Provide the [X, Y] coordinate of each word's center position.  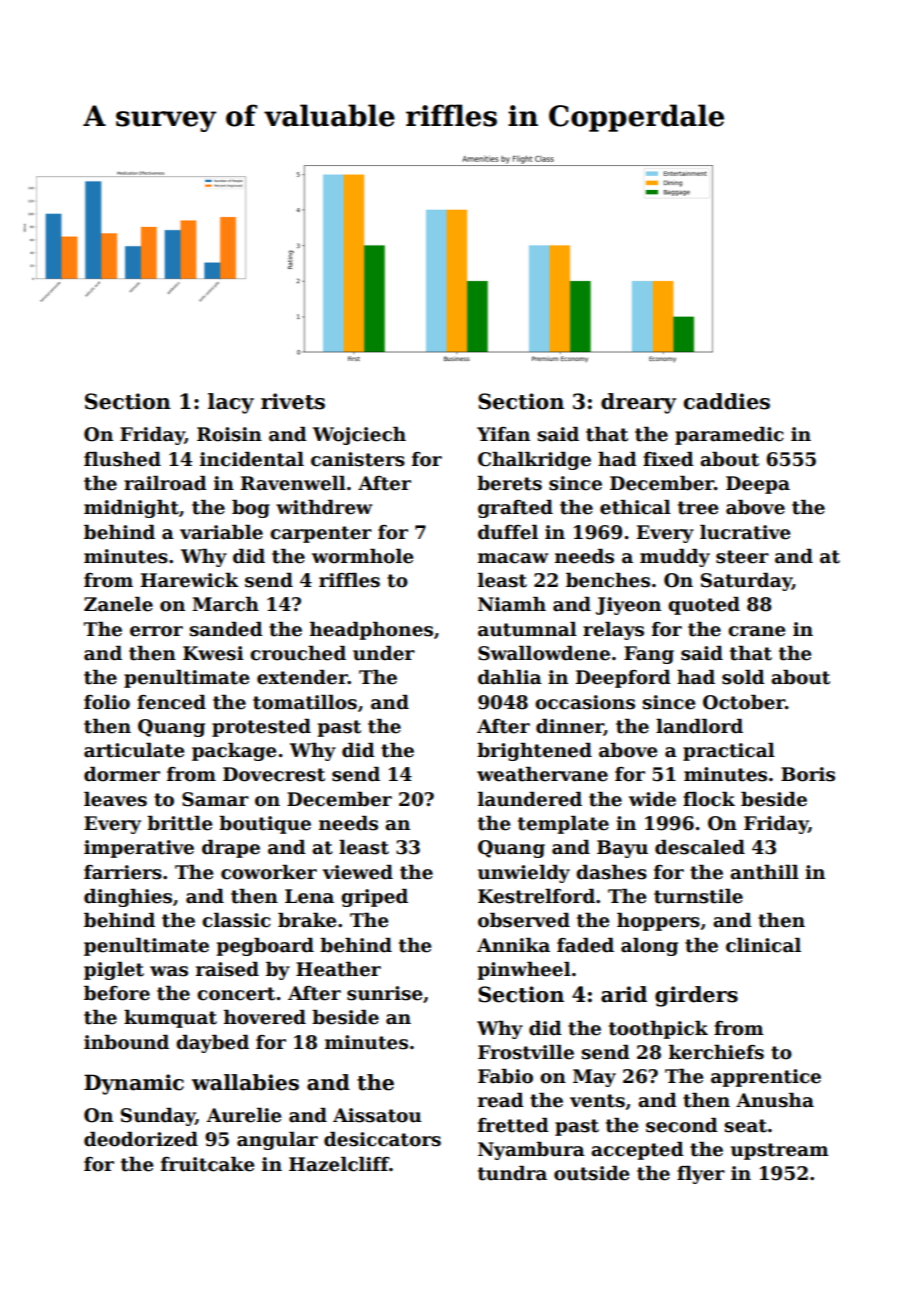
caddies [727, 401]
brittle [179, 823]
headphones [371, 631]
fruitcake [207, 1164]
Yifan [503, 434]
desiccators [382, 1139]
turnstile [698, 896]
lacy [231, 403]
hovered [265, 1017]
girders [696, 996]
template [563, 825]
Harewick [189, 580]
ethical [635, 507]
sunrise [384, 993]
